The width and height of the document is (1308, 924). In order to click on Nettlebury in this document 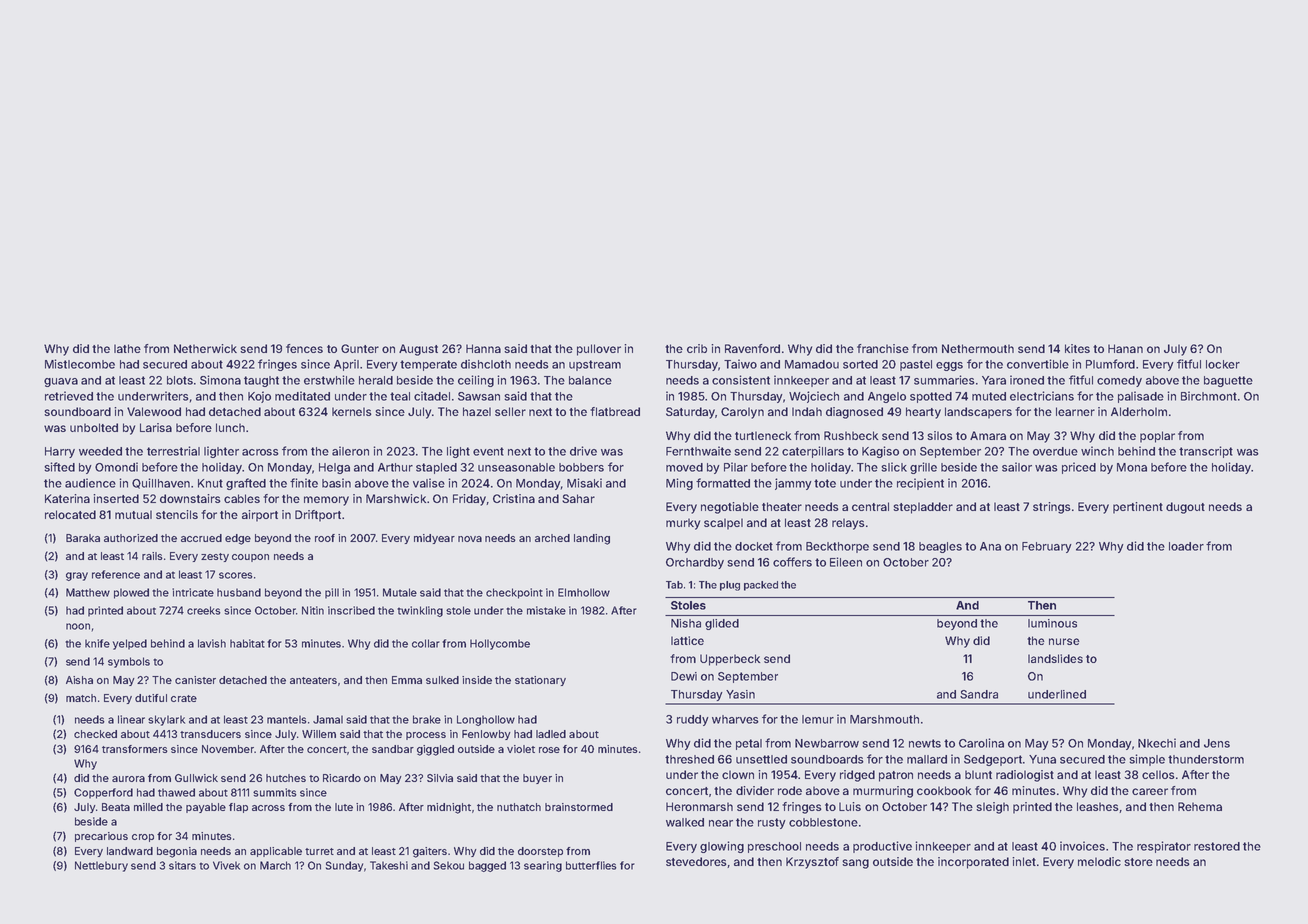, I will do `click(101, 866)`.
